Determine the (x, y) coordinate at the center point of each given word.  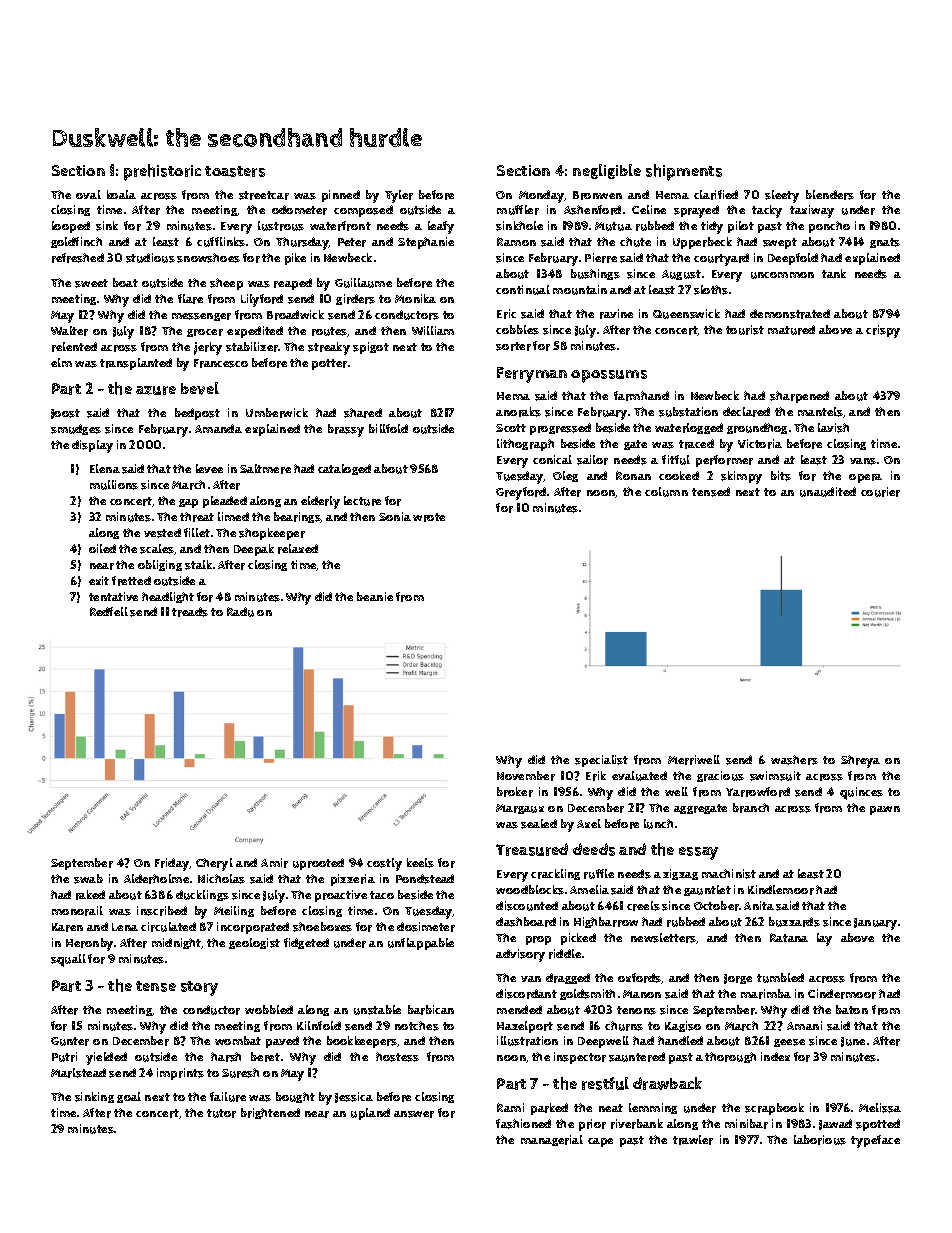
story (199, 988)
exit (99, 580)
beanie (375, 596)
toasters (235, 171)
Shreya (860, 761)
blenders (830, 195)
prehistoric (162, 172)
